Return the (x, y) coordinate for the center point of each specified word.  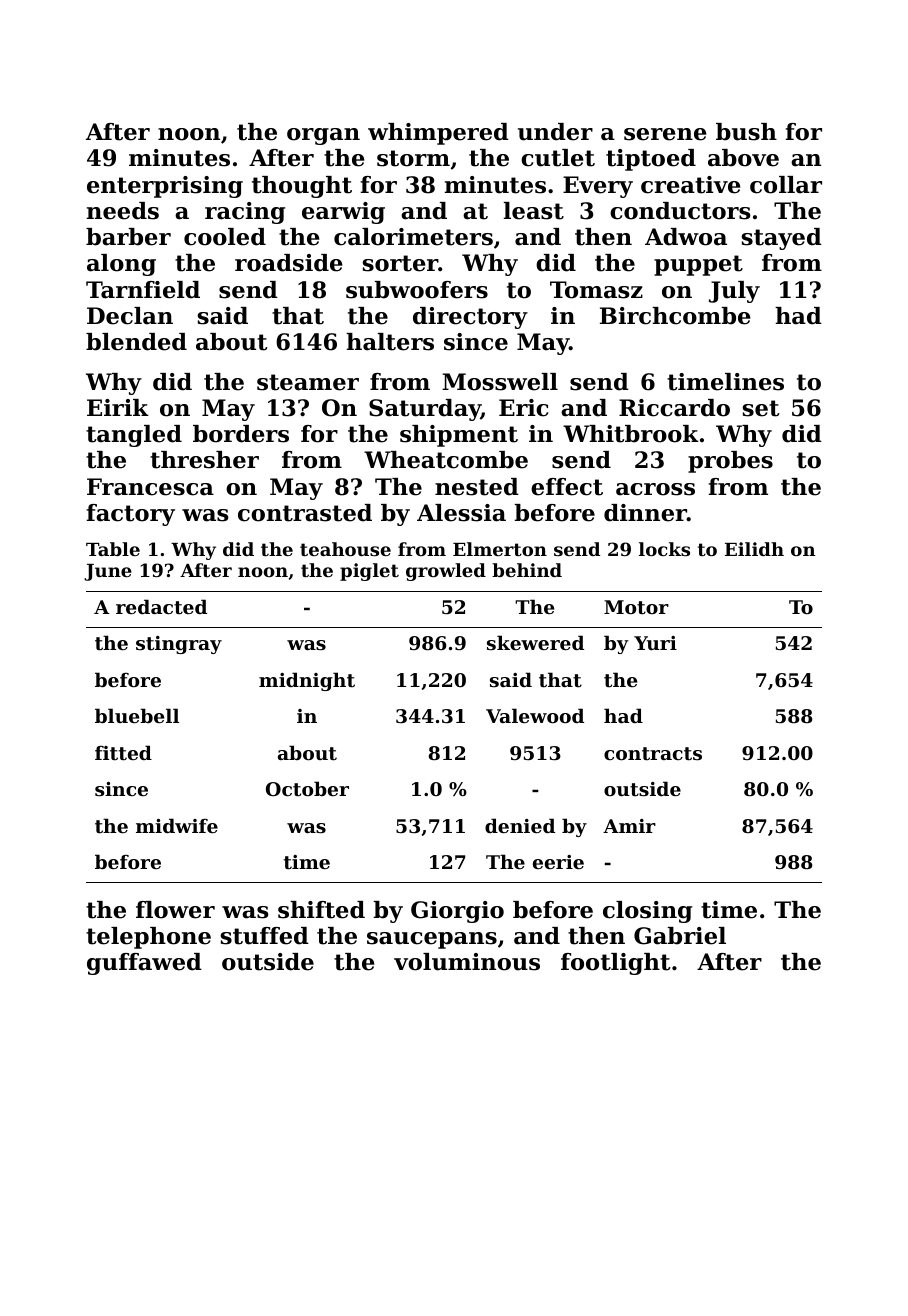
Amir (629, 826)
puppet (698, 265)
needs (123, 211)
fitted (123, 753)
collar (786, 185)
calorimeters (413, 237)
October (307, 788)
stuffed (264, 936)
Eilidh (754, 549)
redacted (161, 607)
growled (446, 572)
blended (136, 342)
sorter (400, 263)
